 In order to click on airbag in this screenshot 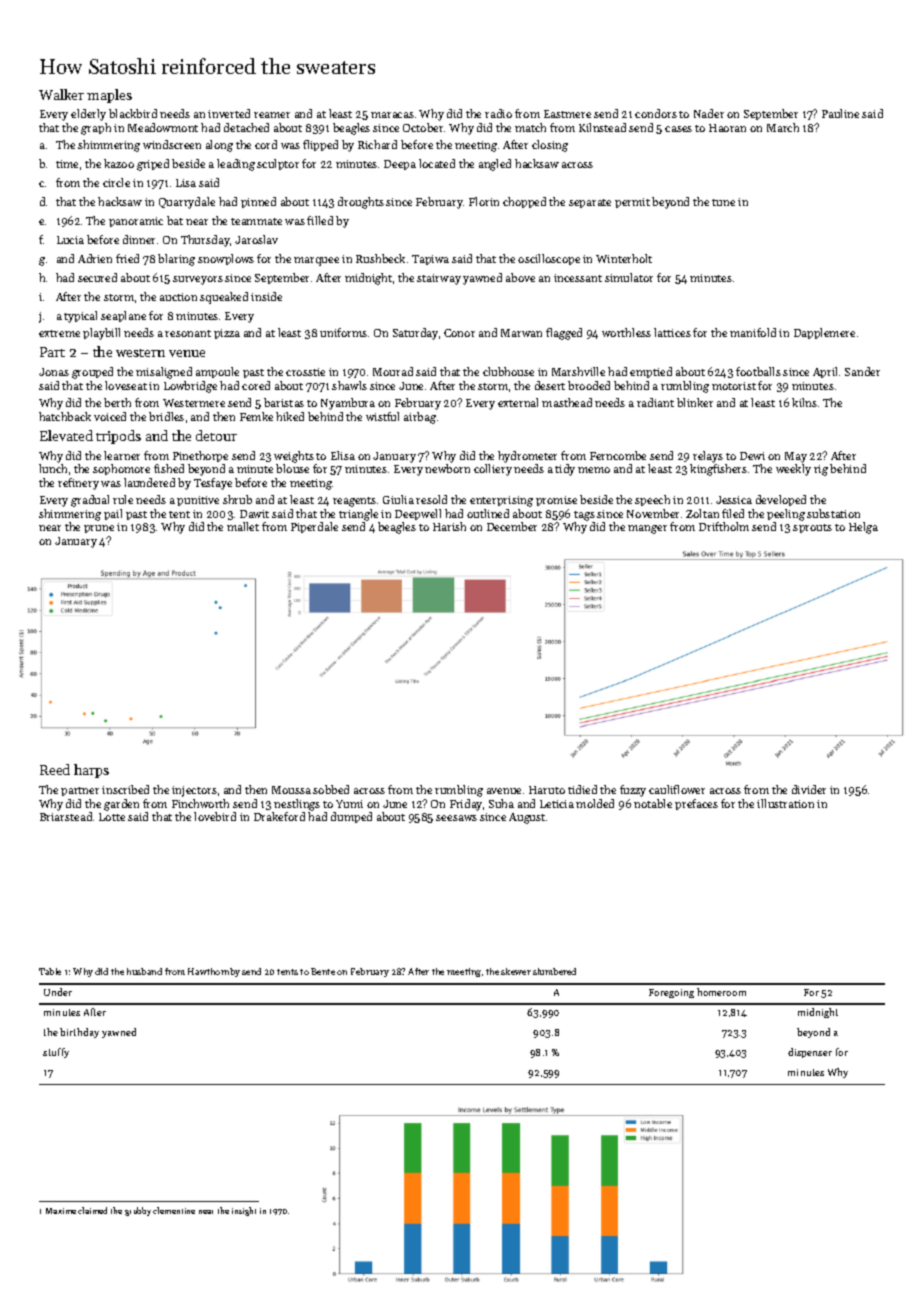, I will do `click(420, 418)`.
